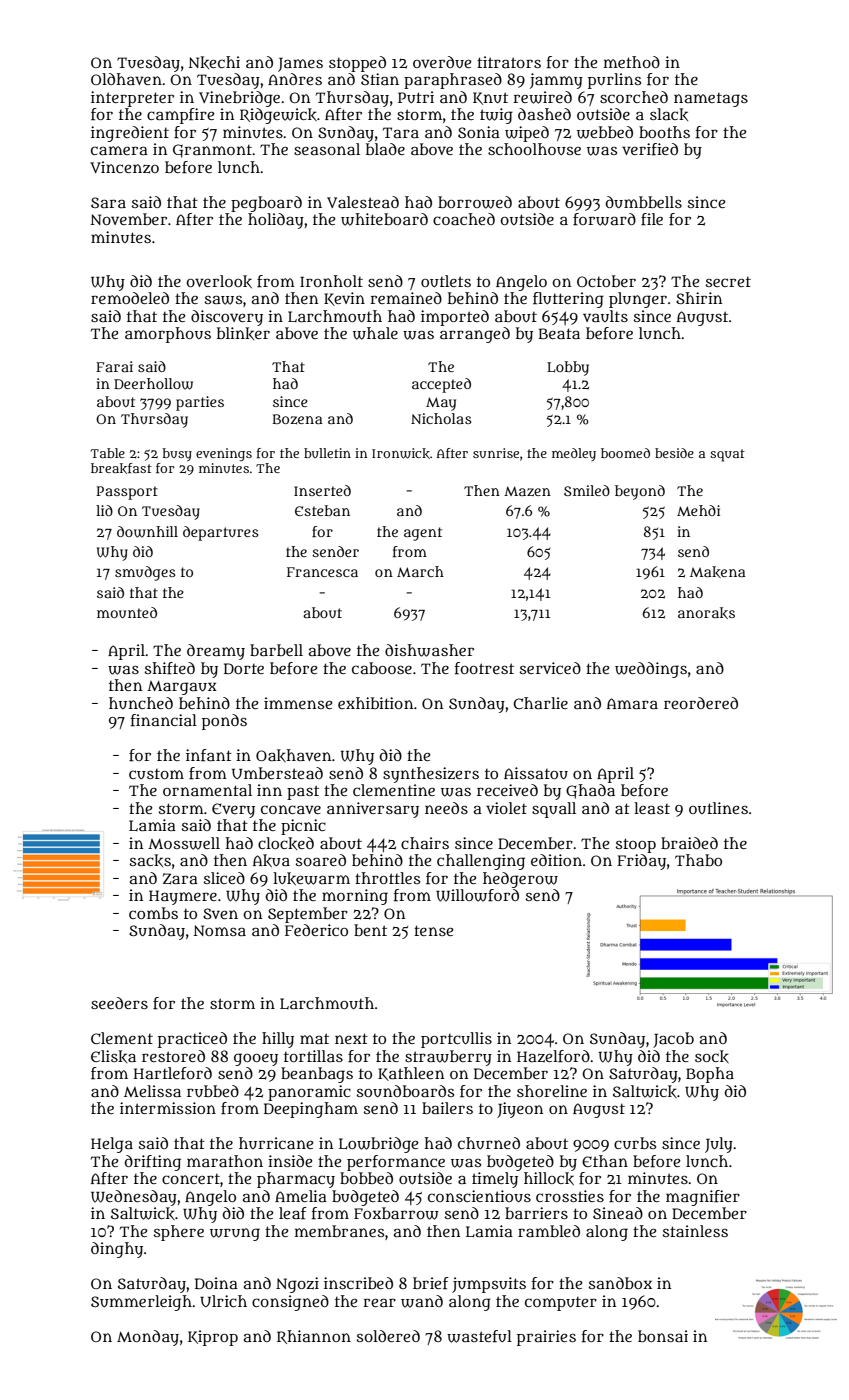 This screenshot has height=1400, width=849. Describe the element at coordinates (644, 202) in the screenshot. I see `dumbbells` at that location.
